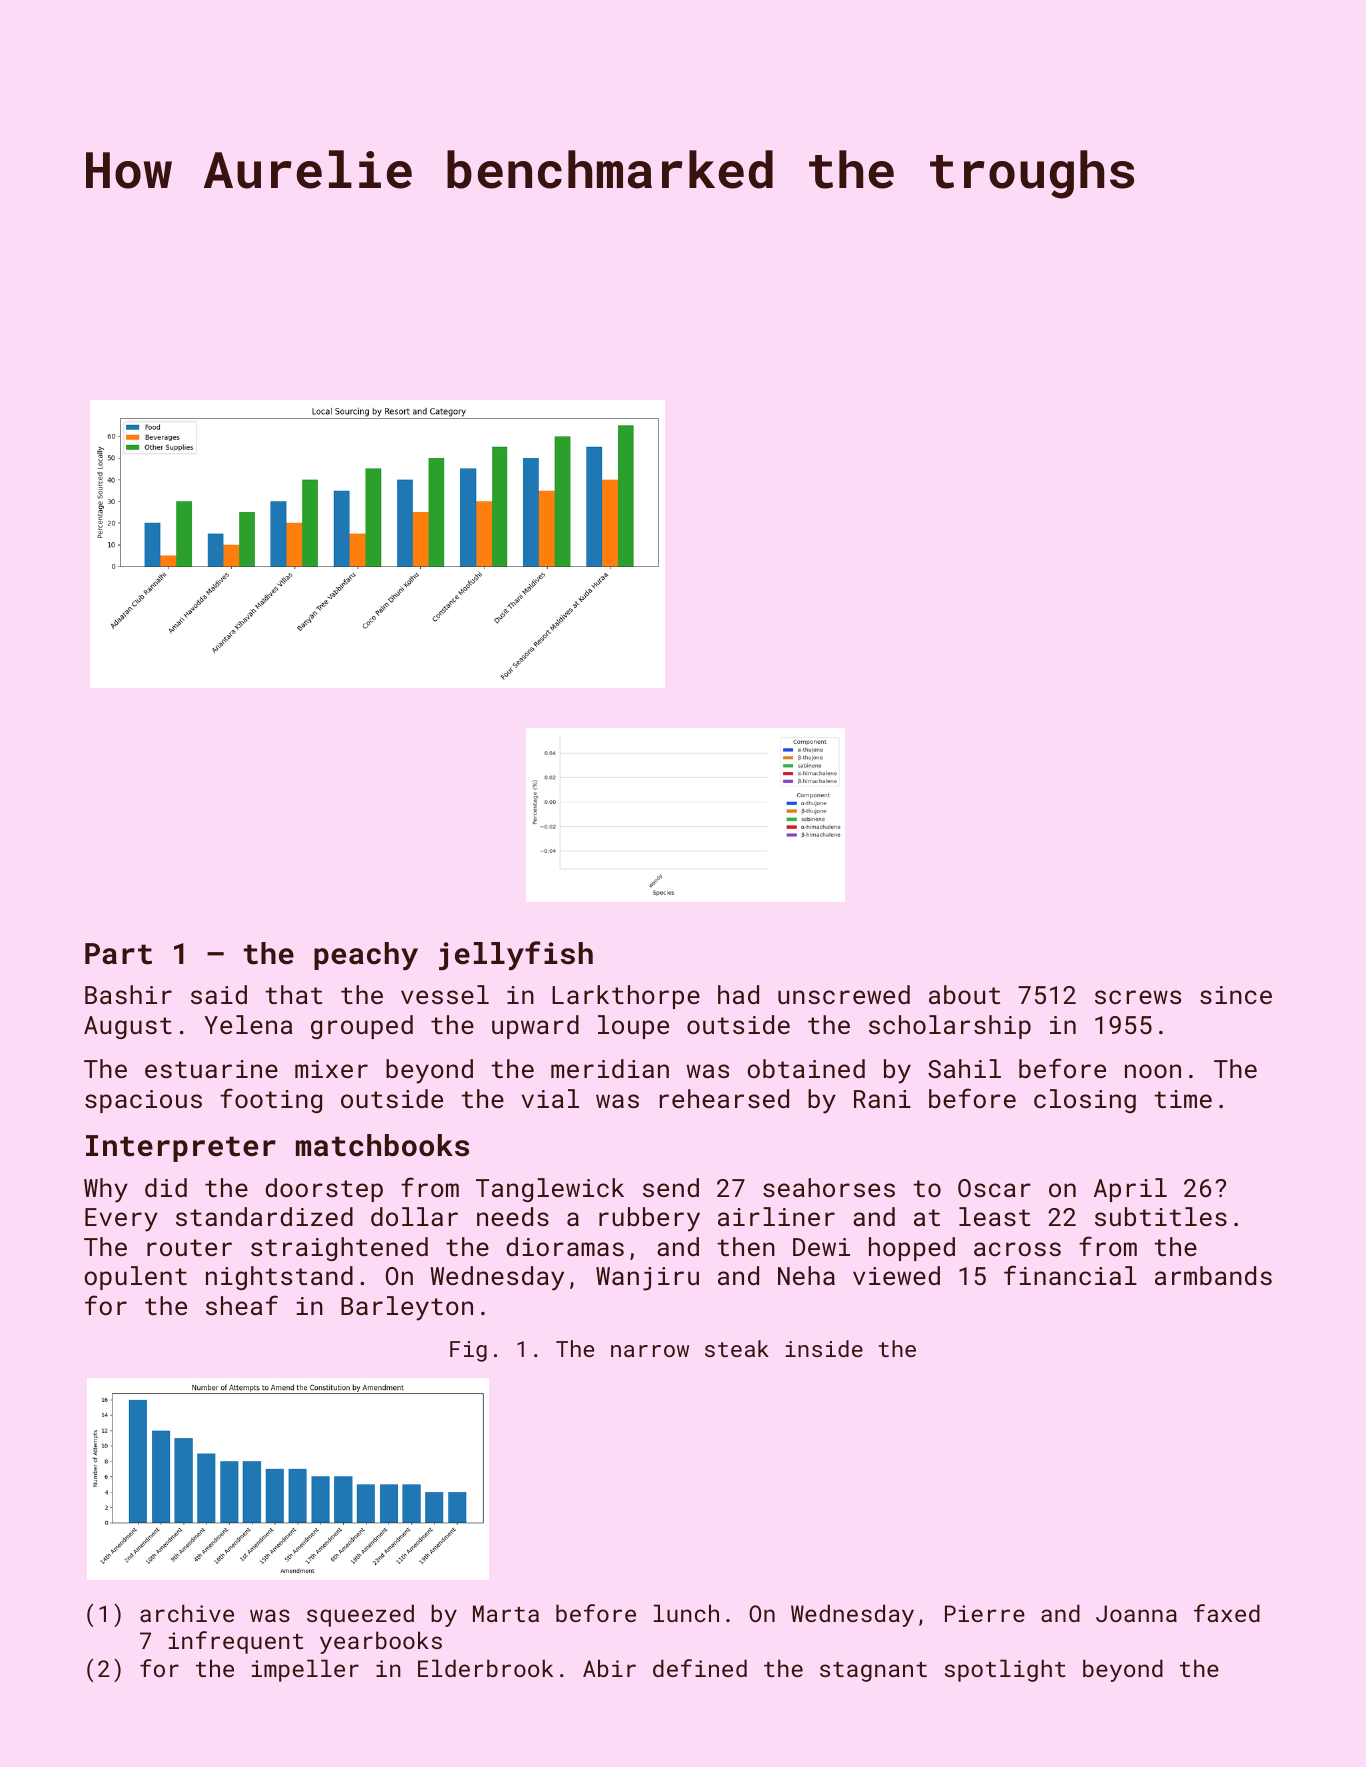  Describe the element at coordinates (516, 956) in the document. I see `jellyfish` at that location.
